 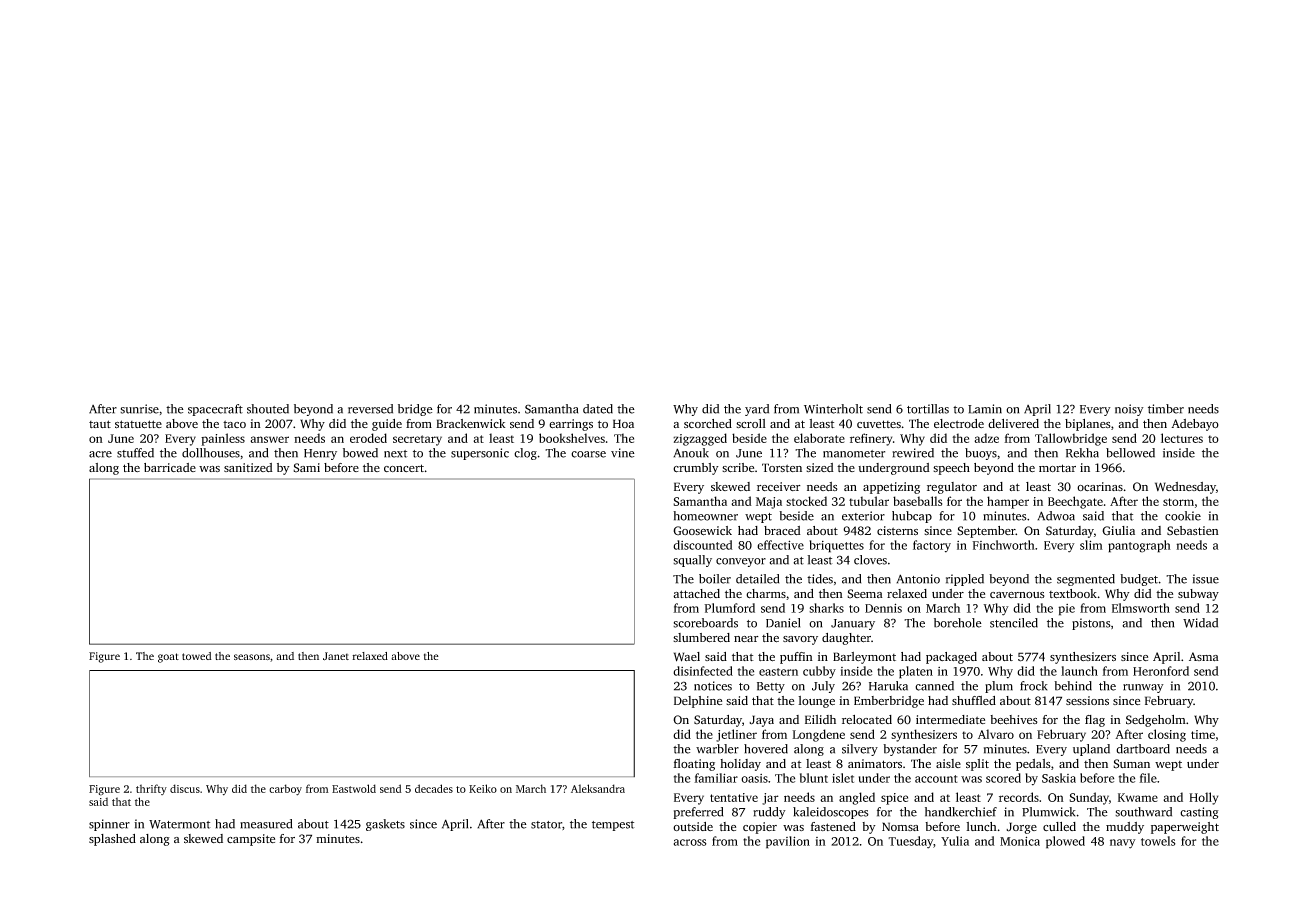 What do you see at coordinates (269, 439) in the document?
I see `answer` at bounding box center [269, 439].
